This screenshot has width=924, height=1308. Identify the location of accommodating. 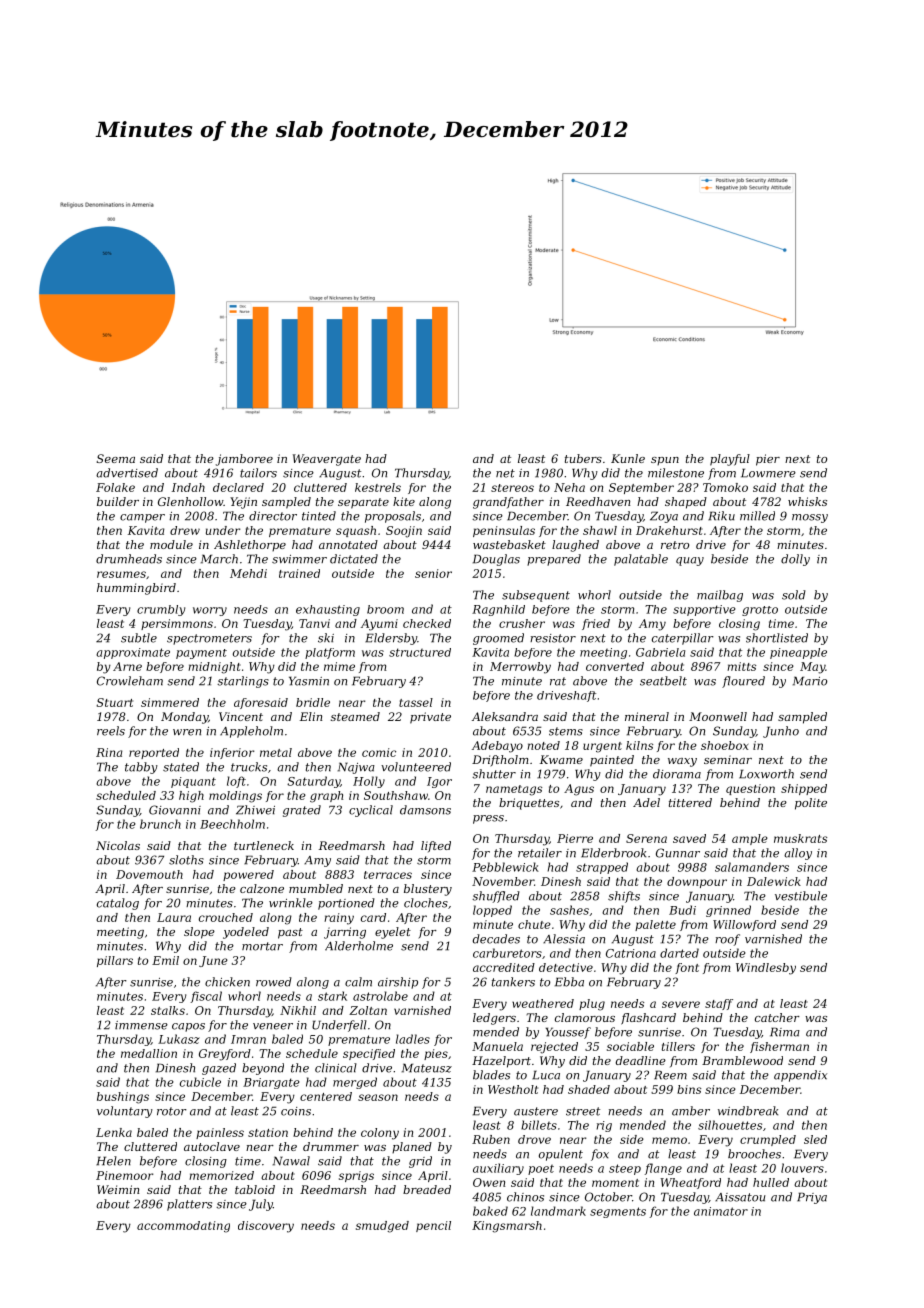
(183, 1227).
